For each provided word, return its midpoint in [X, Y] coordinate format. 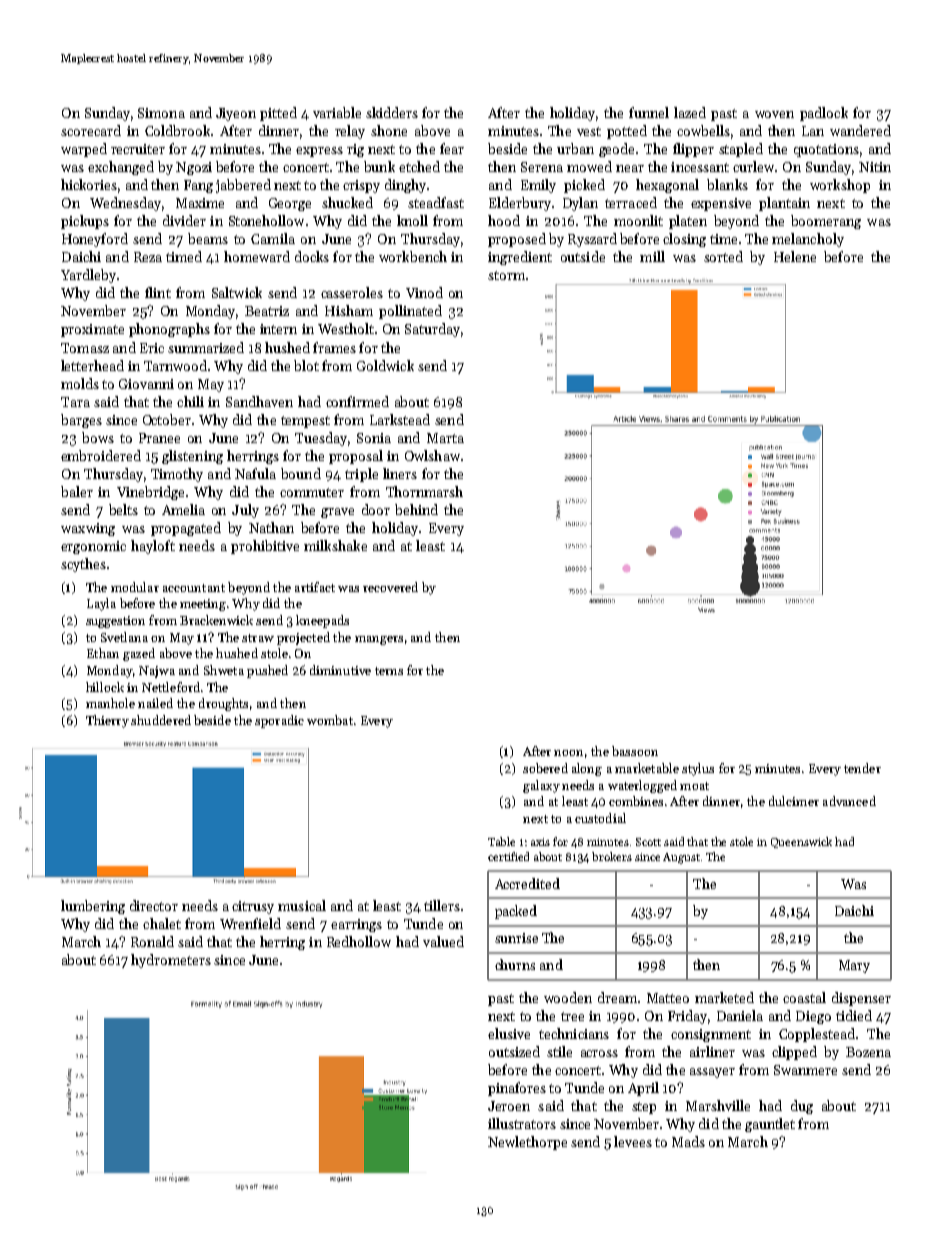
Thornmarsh [424, 491]
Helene [795, 256]
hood [504, 220]
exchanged [121, 168]
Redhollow [359, 941]
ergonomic [93, 547]
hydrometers [171, 961]
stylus [698, 769]
